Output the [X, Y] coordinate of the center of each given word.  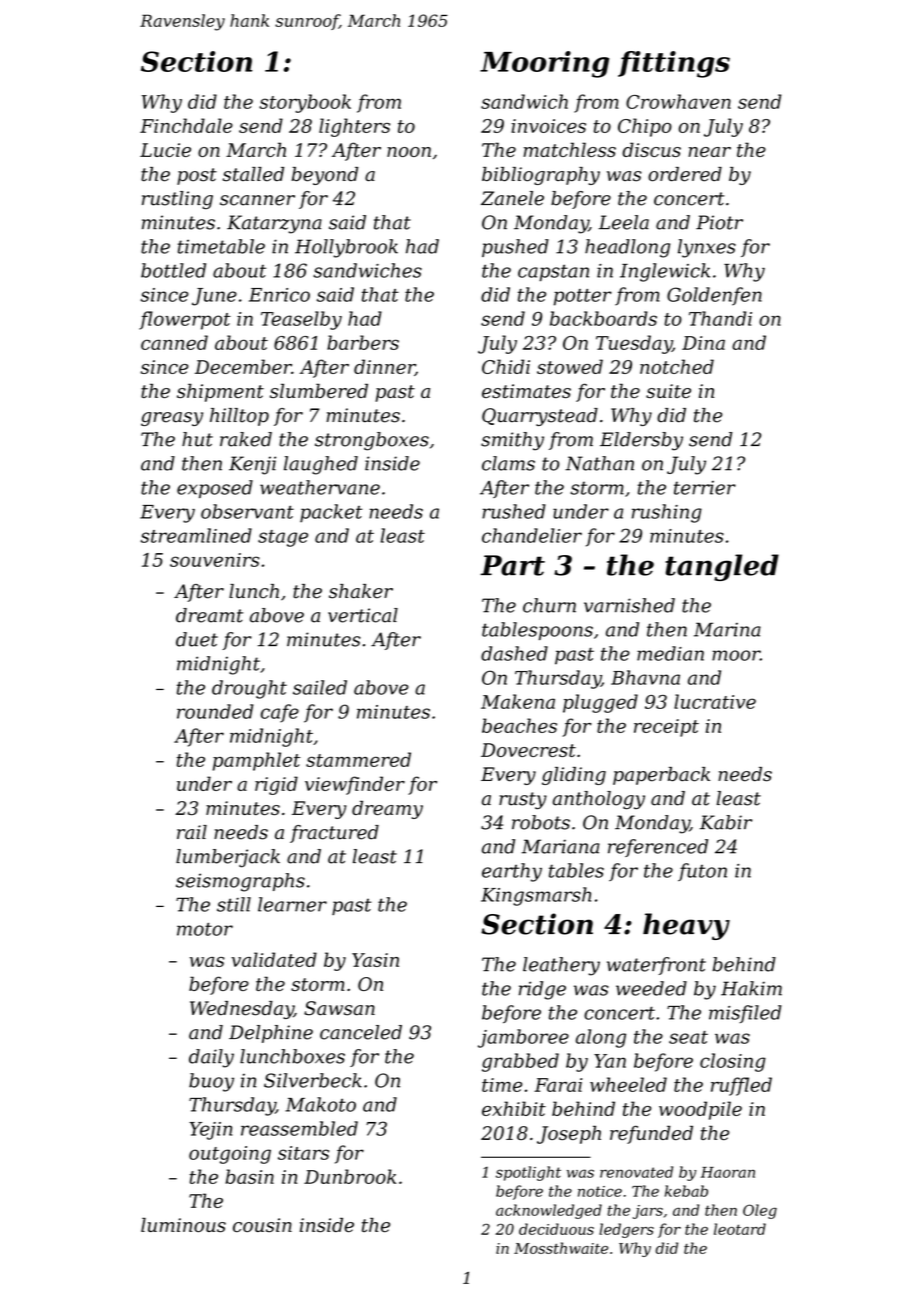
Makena [518, 701]
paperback [661, 776]
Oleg [760, 1211]
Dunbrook [350, 1176]
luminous [183, 1225]
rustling [177, 200]
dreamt [209, 615]
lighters [354, 127]
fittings [674, 64]
